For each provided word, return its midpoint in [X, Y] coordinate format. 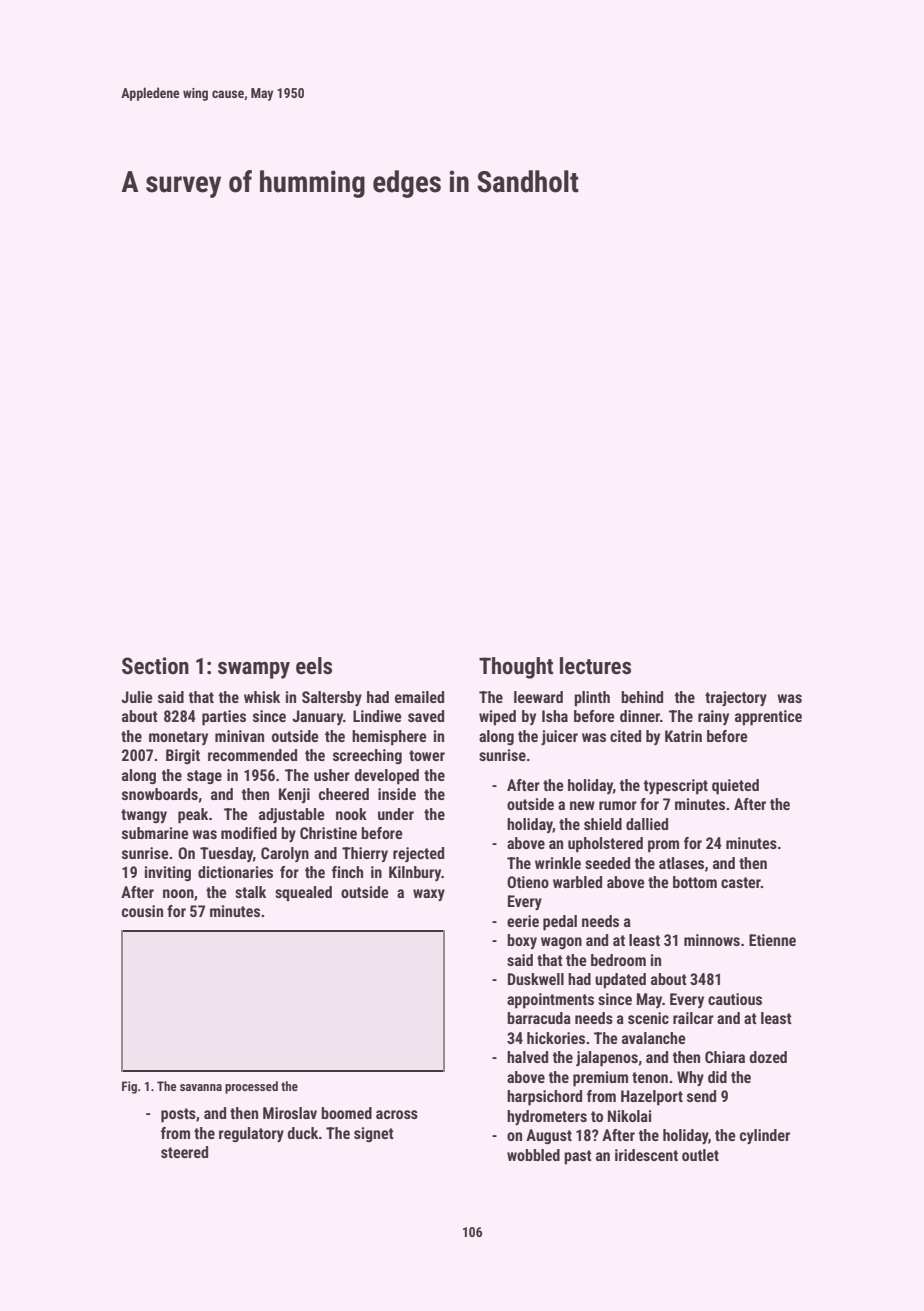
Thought [516, 668]
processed [251, 1087]
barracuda [539, 1018]
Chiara [725, 1057]
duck [303, 1133]
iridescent [646, 1155]
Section [155, 666]
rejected [418, 854]
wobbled [533, 1155]
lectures [595, 666]
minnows [712, 940]
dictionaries [235, 872]
